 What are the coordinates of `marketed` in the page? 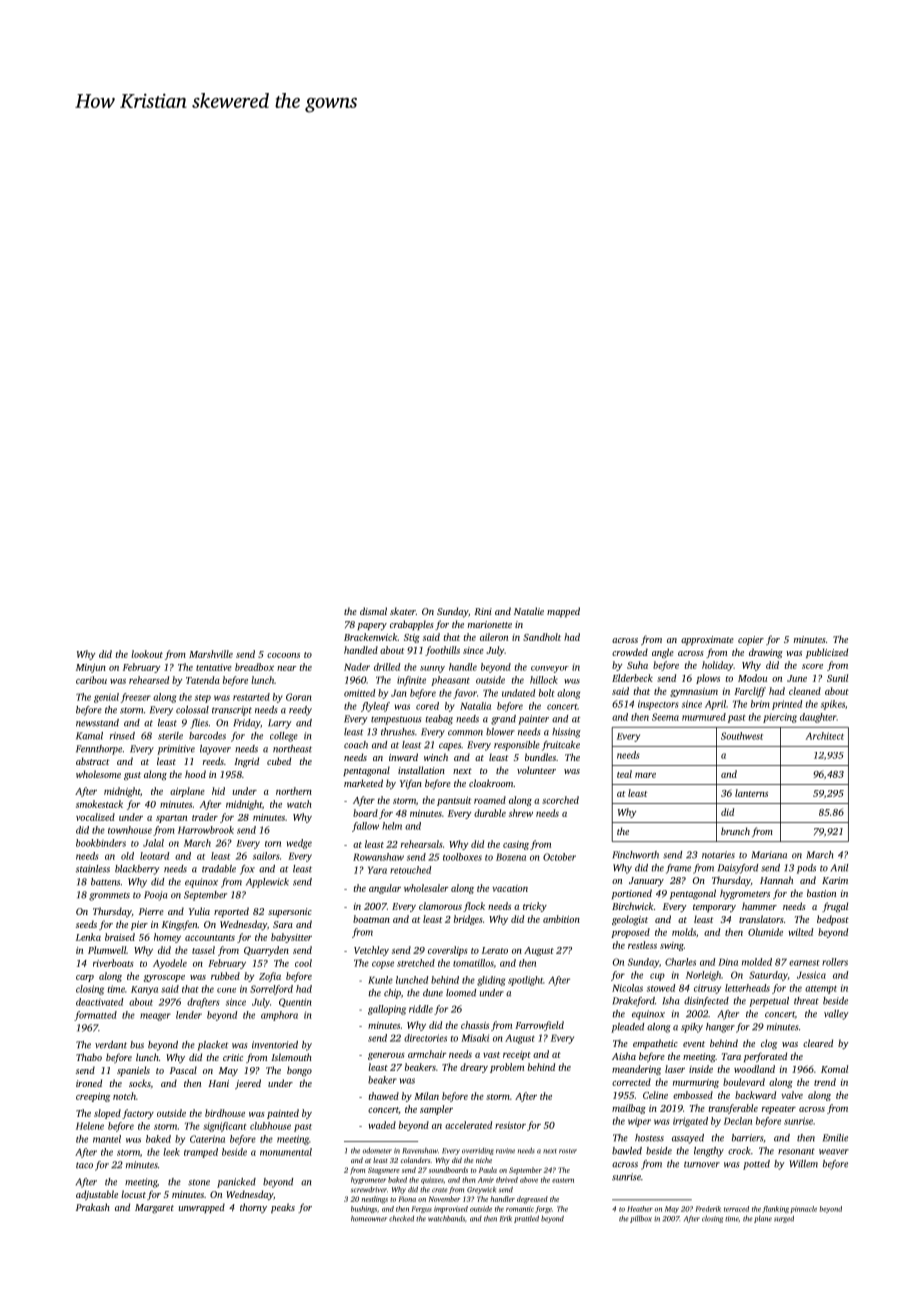 It's located at (363, 783).
